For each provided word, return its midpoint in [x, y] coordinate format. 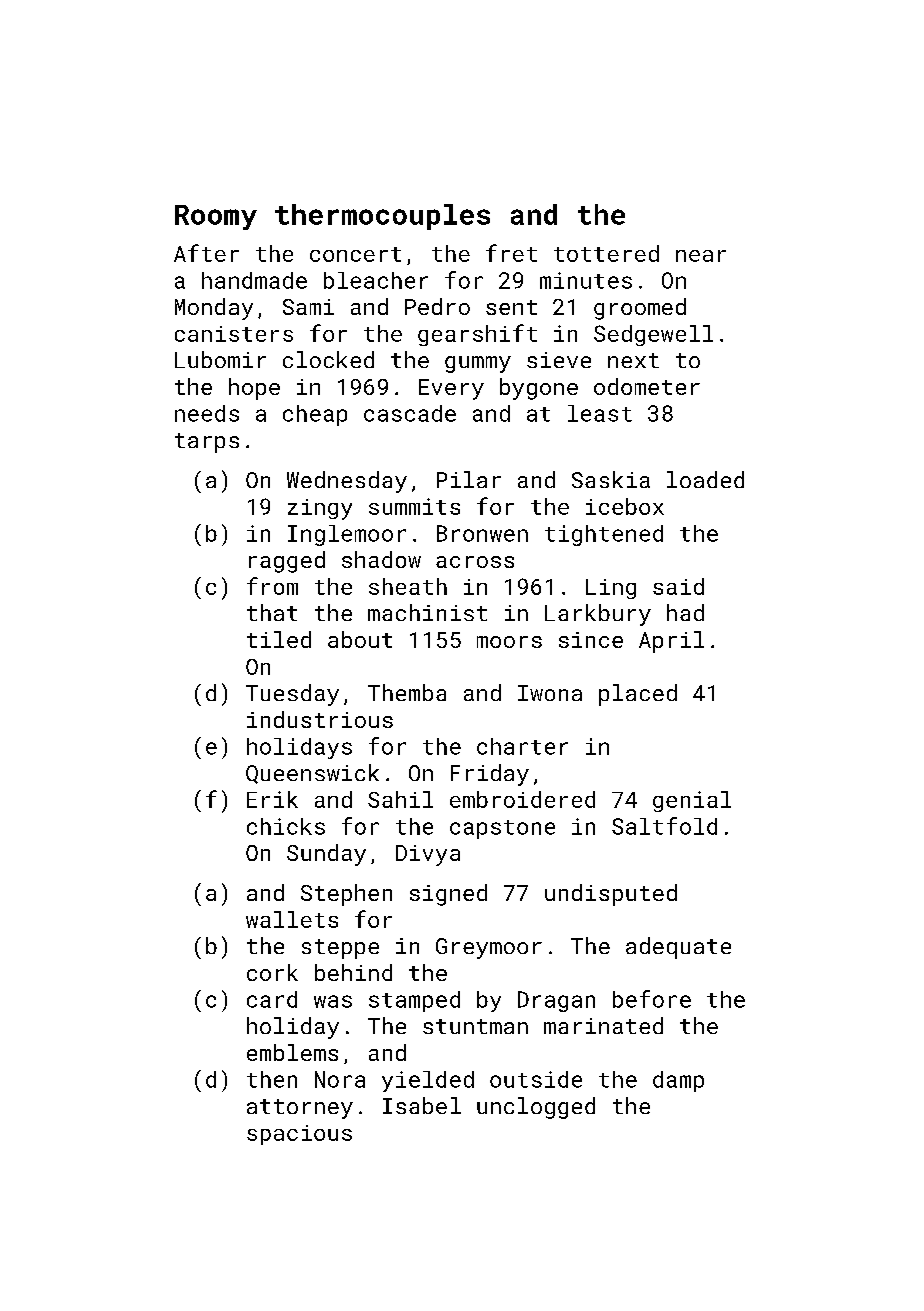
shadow [381, 559]
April [671, 642]
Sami [308, 307]
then [272, 1079]
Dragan [556, 1001]
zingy [320, 509]
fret [511, 253]
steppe [340, 949]
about [360, 639]
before [652, 999]
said [678, 586]
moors [509, 642]
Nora [340, 1079]
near [701, 256]
